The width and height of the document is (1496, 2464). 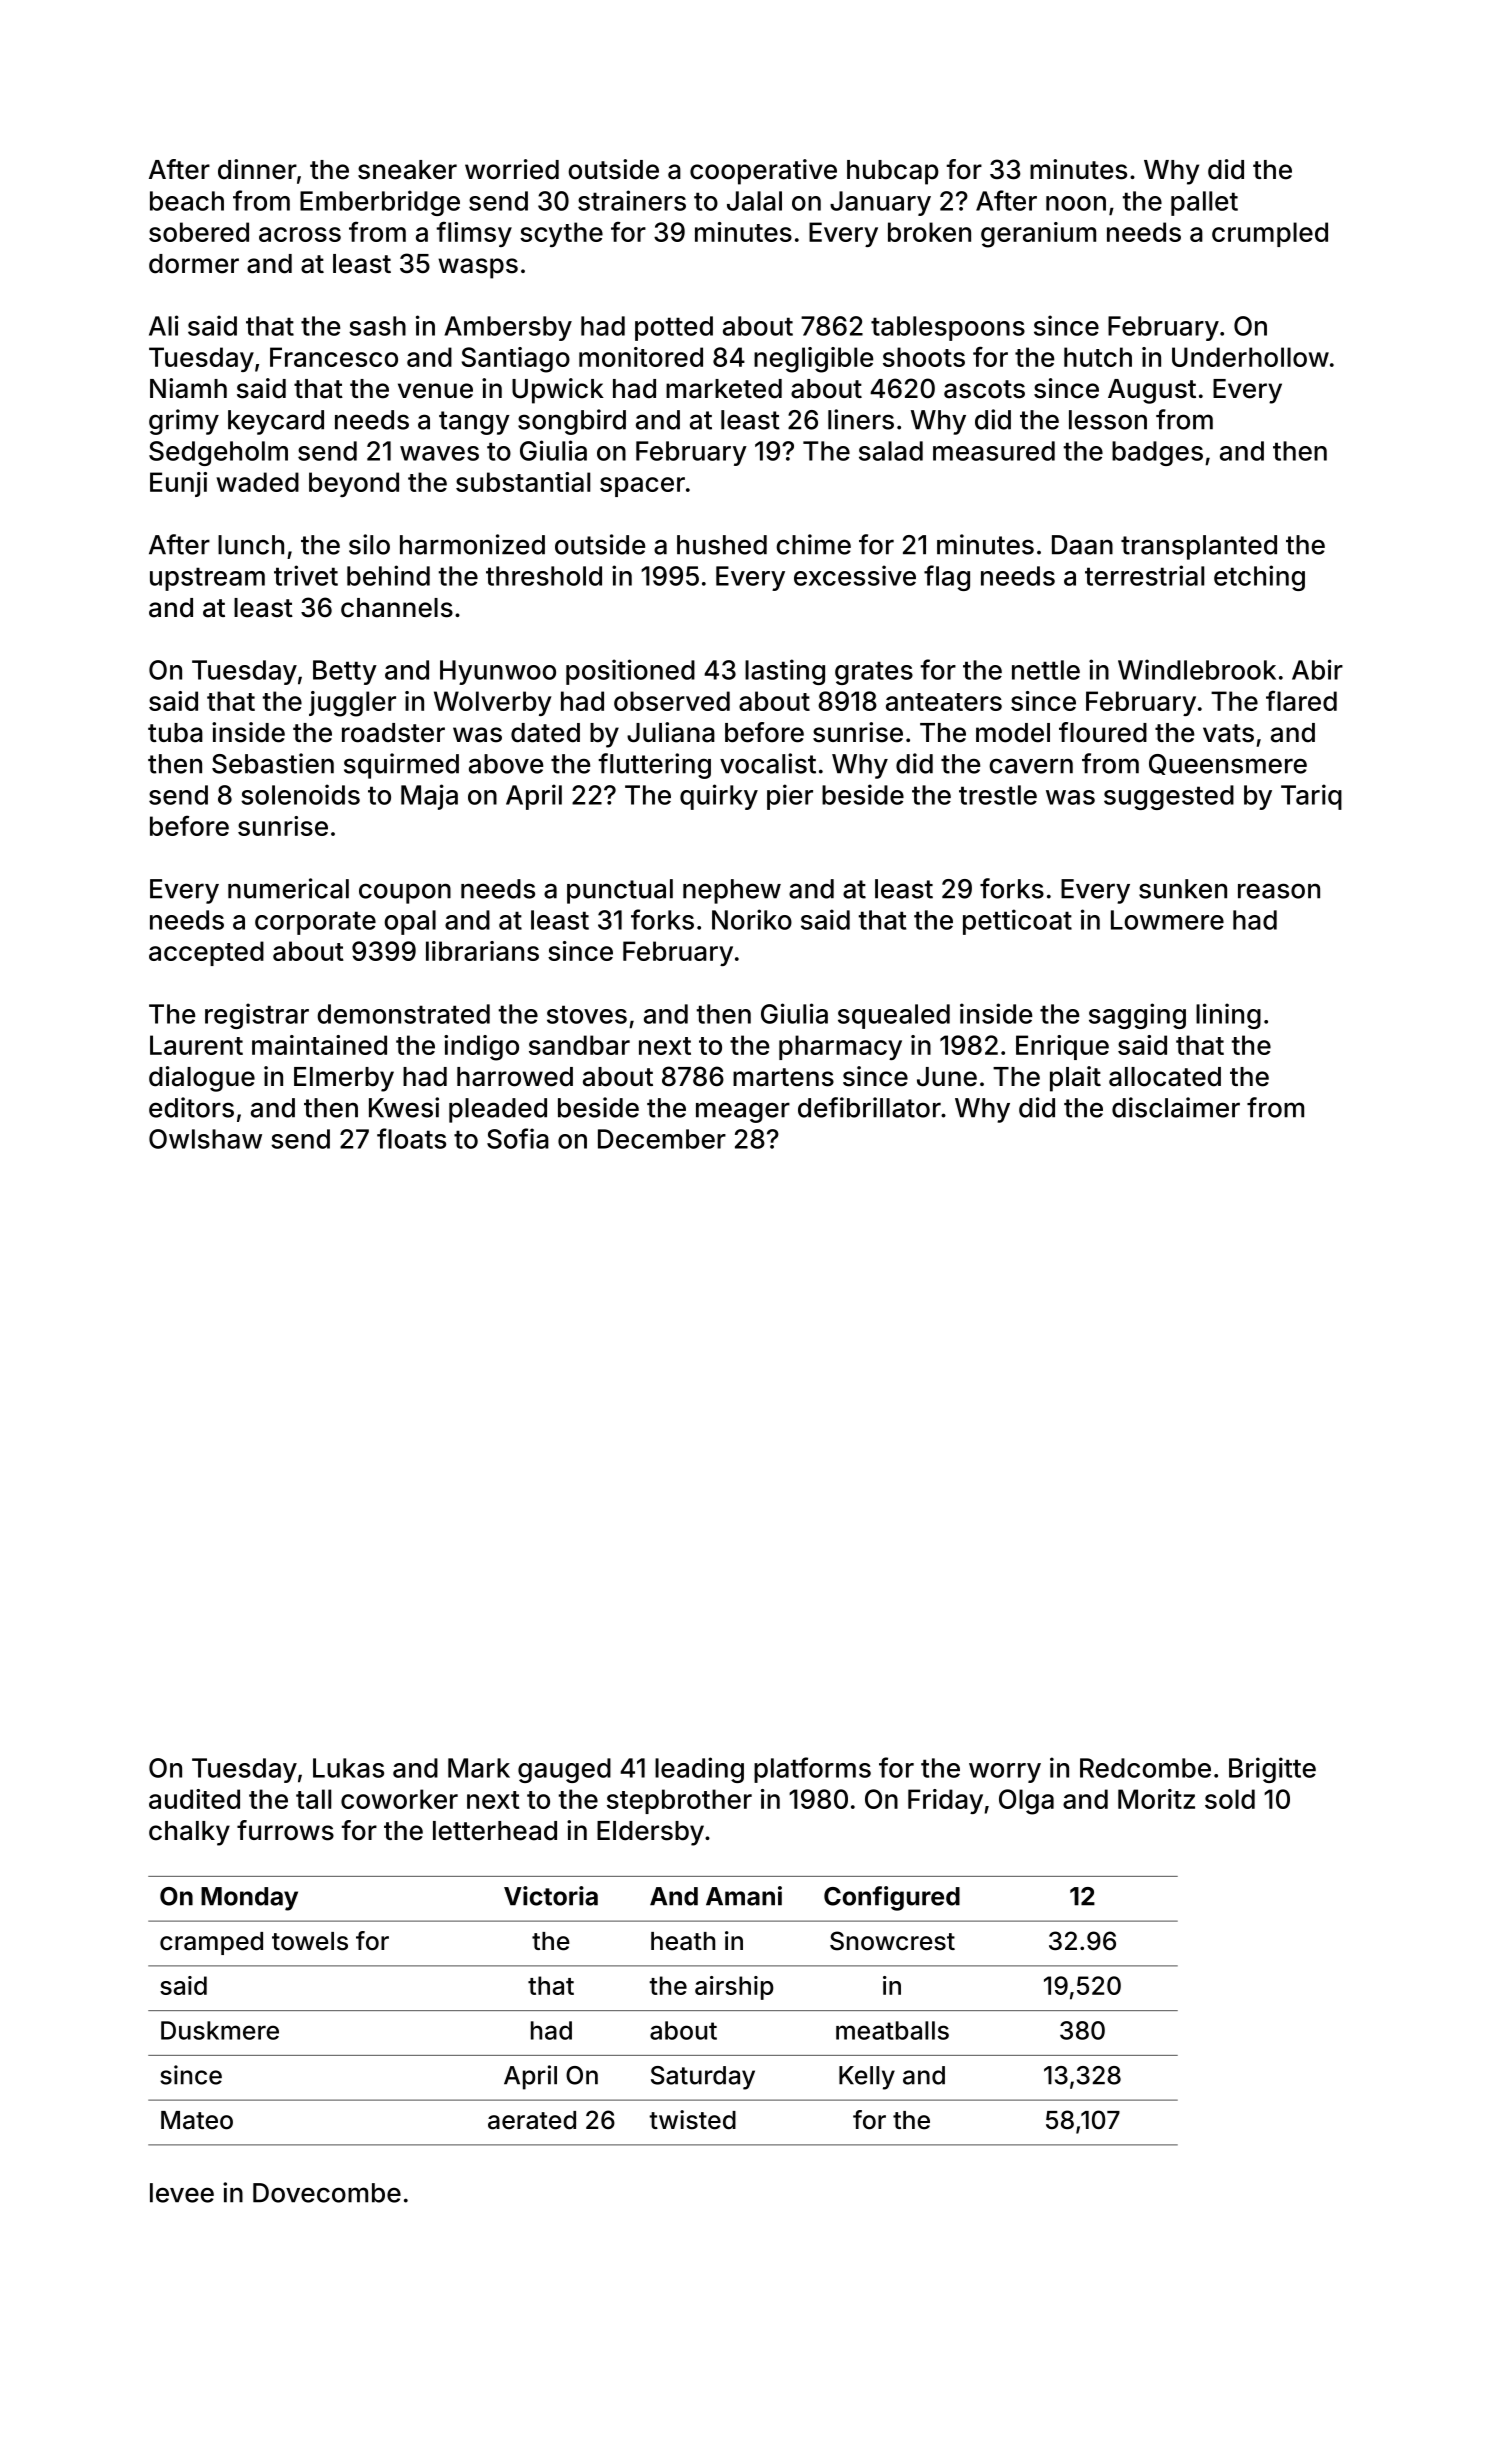 I want to click on twisted, so click(x=692, y=2120).
